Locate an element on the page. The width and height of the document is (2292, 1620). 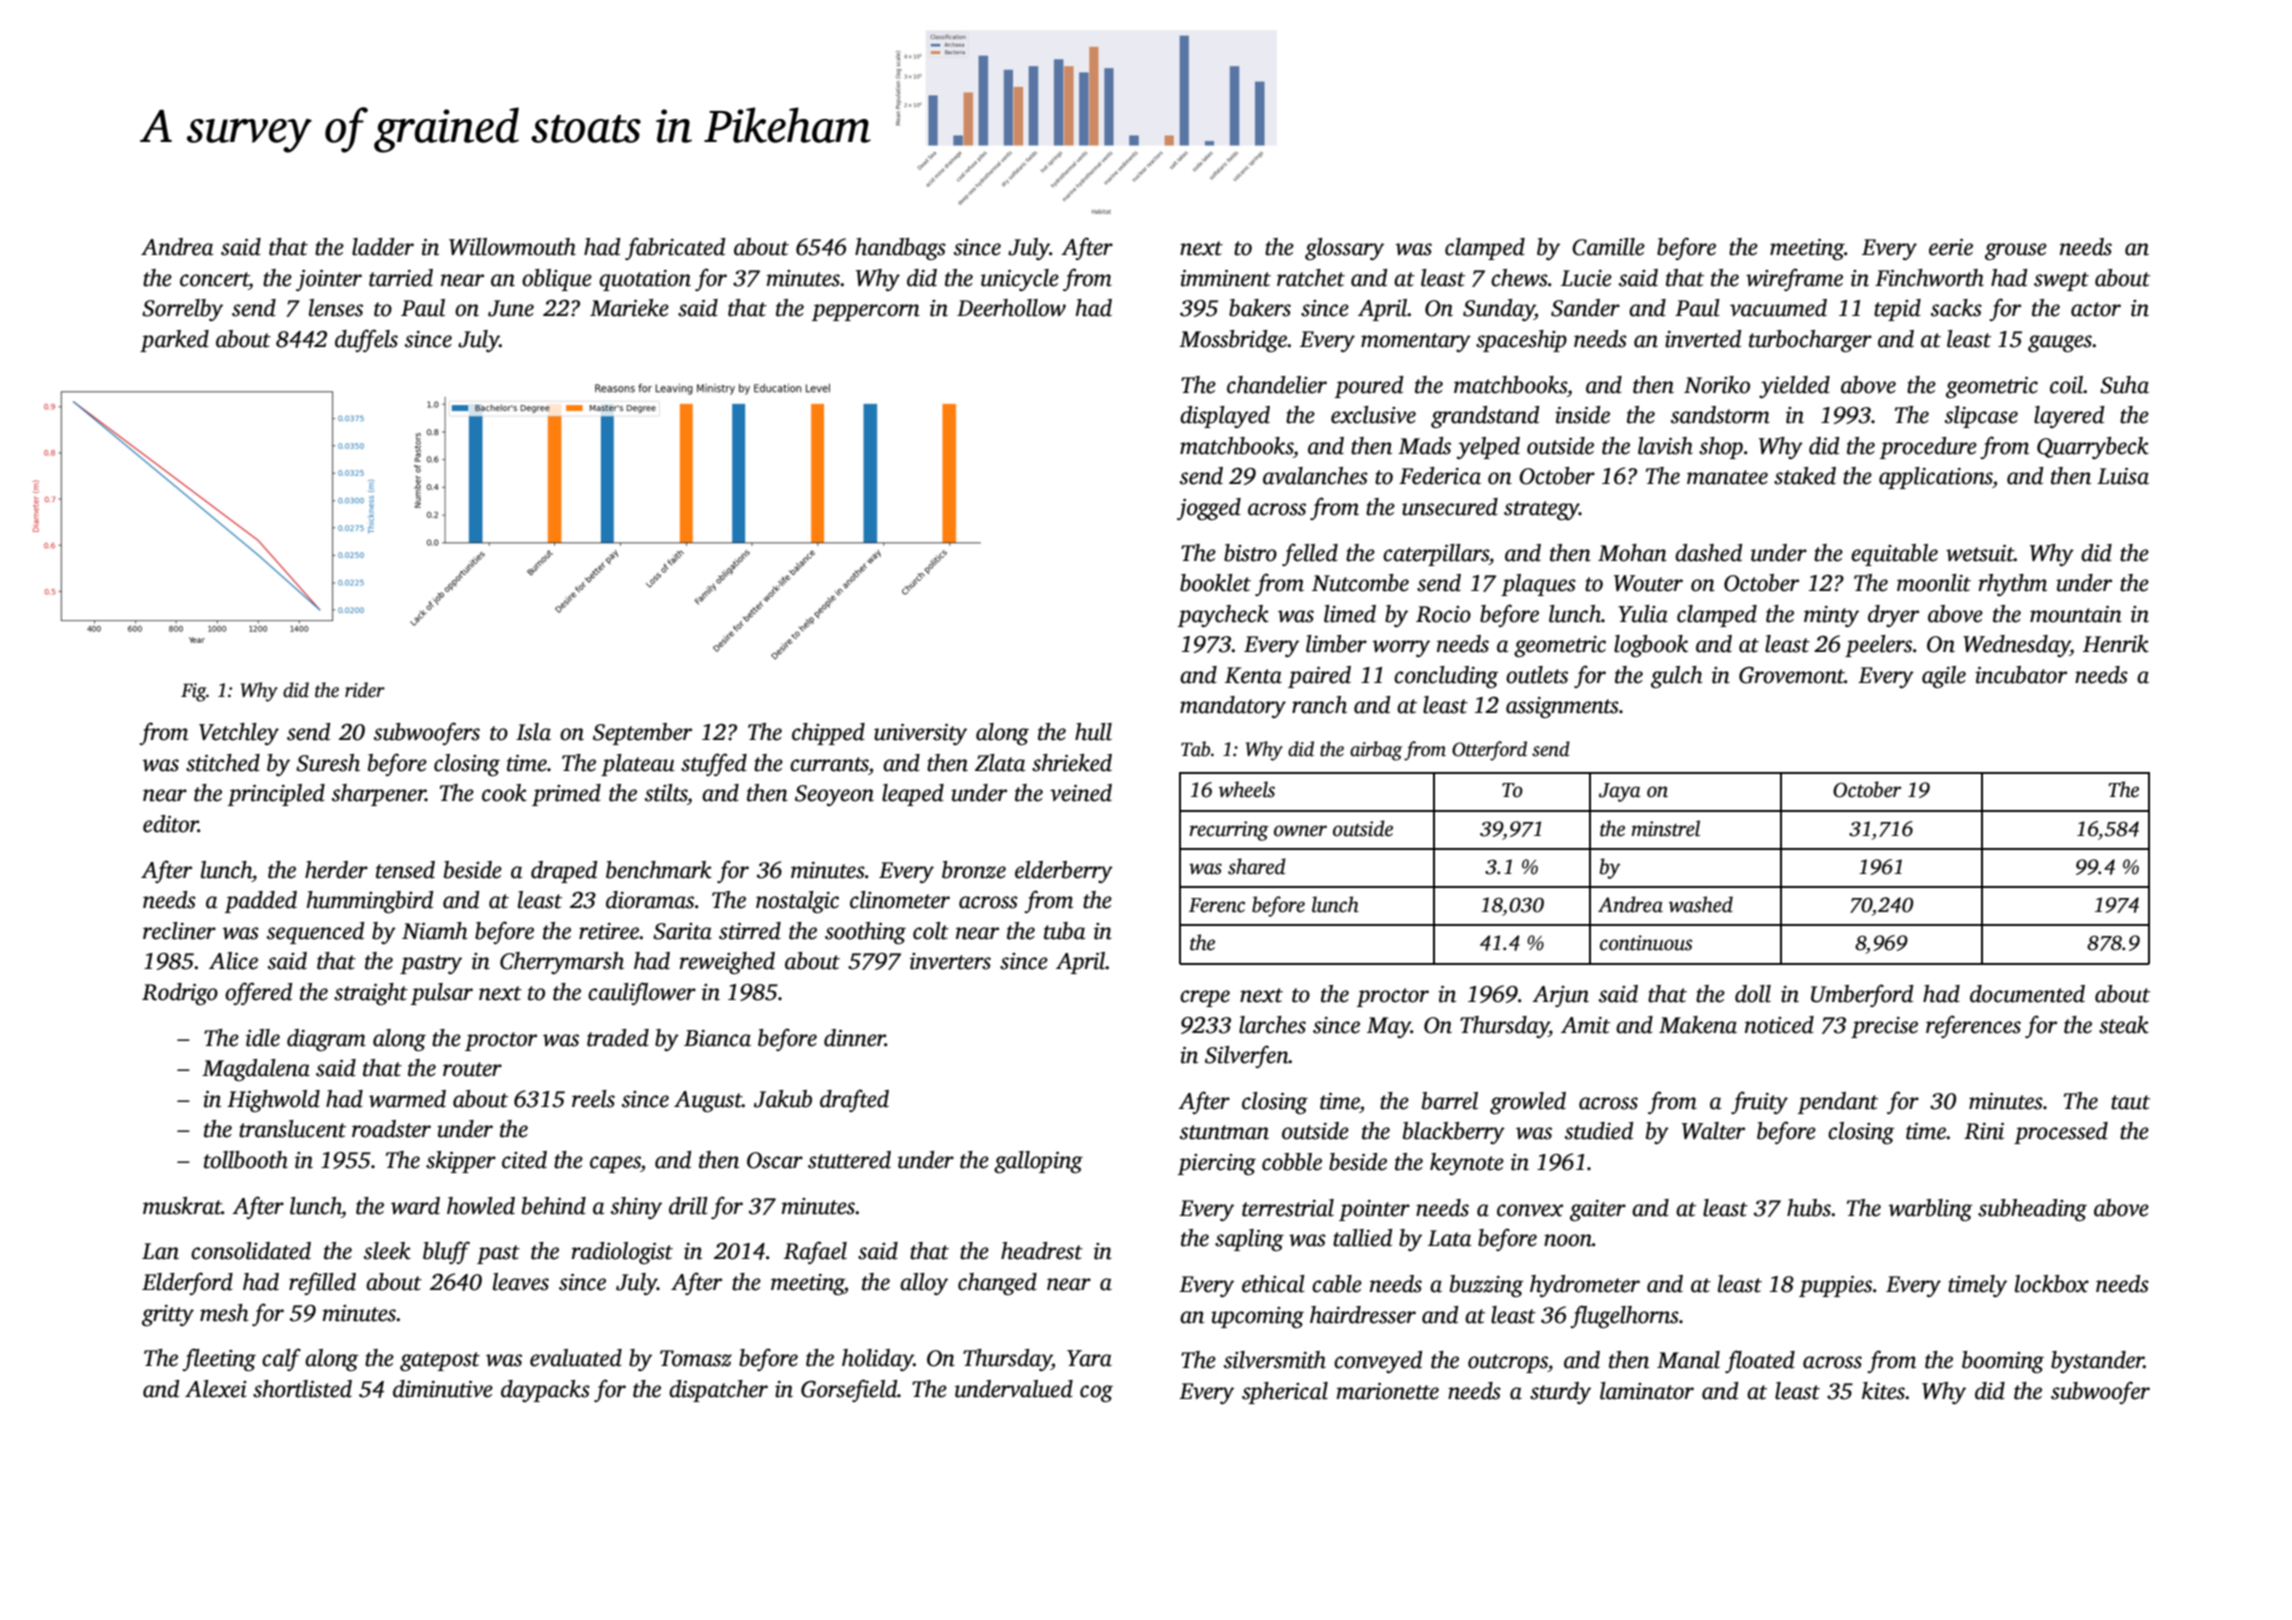
tuba is located at coordinates (1064, 931).
